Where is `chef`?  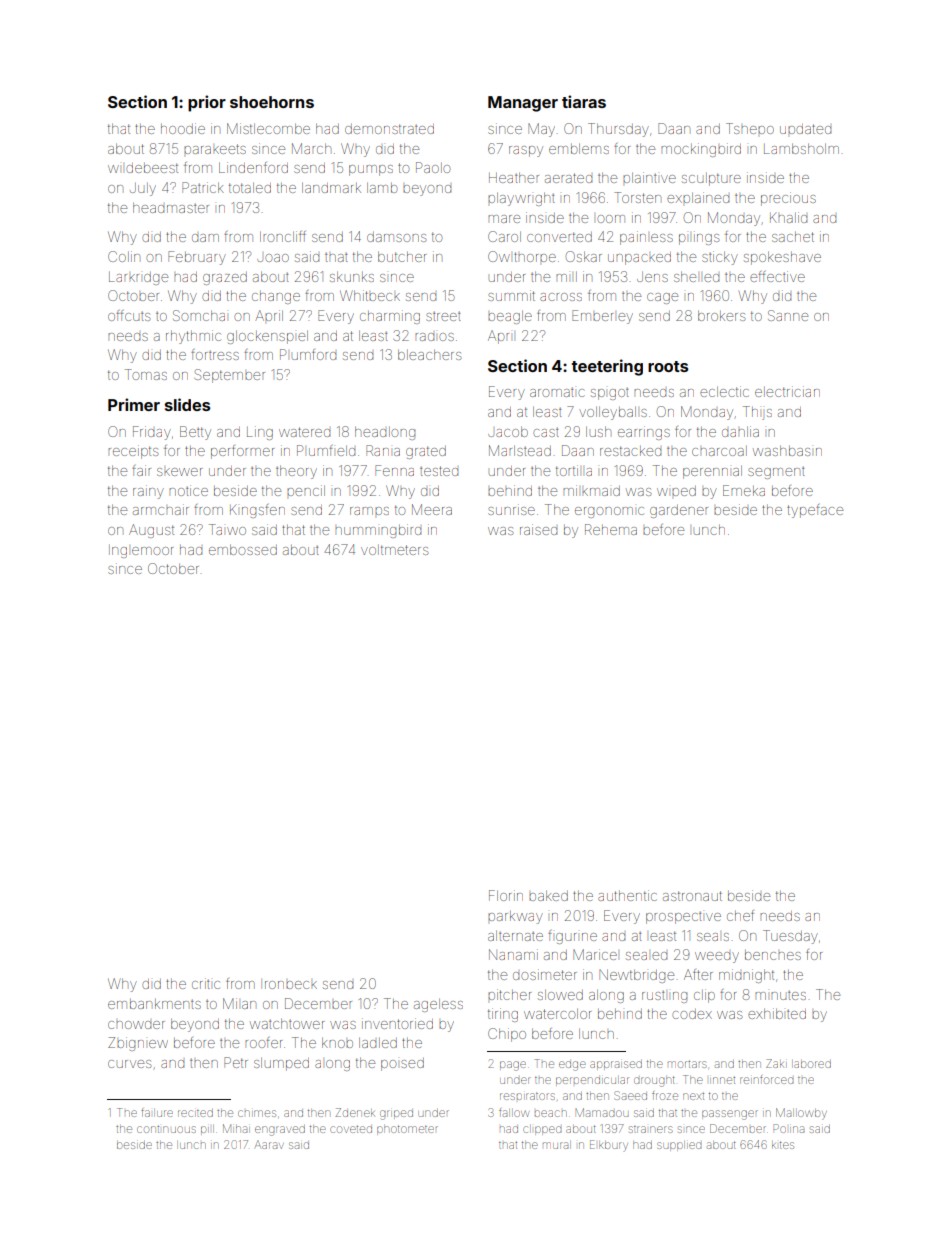
chef is located at coordinates (740, 915).
